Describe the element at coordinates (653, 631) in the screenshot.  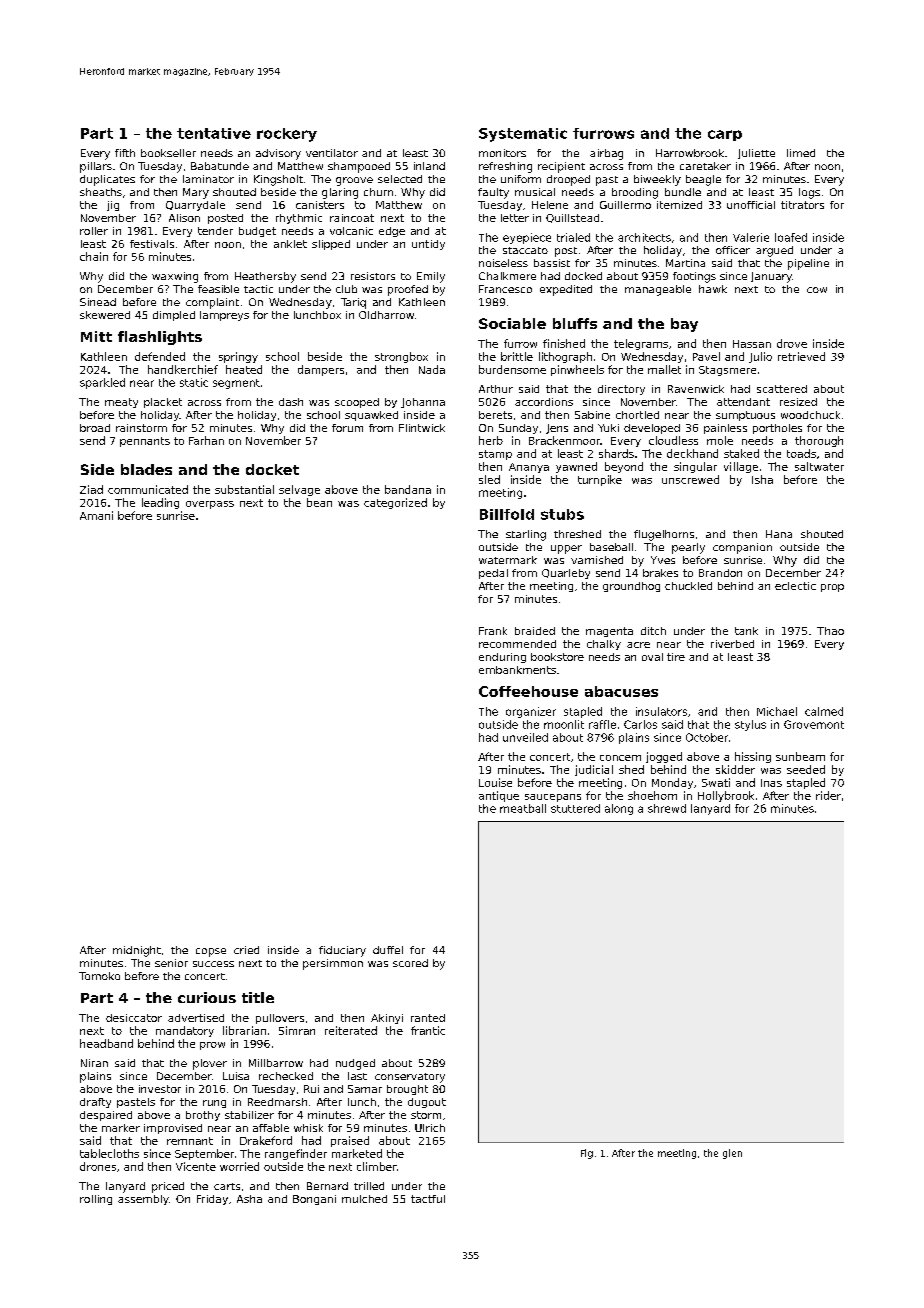
I see `ditch` at that location.
